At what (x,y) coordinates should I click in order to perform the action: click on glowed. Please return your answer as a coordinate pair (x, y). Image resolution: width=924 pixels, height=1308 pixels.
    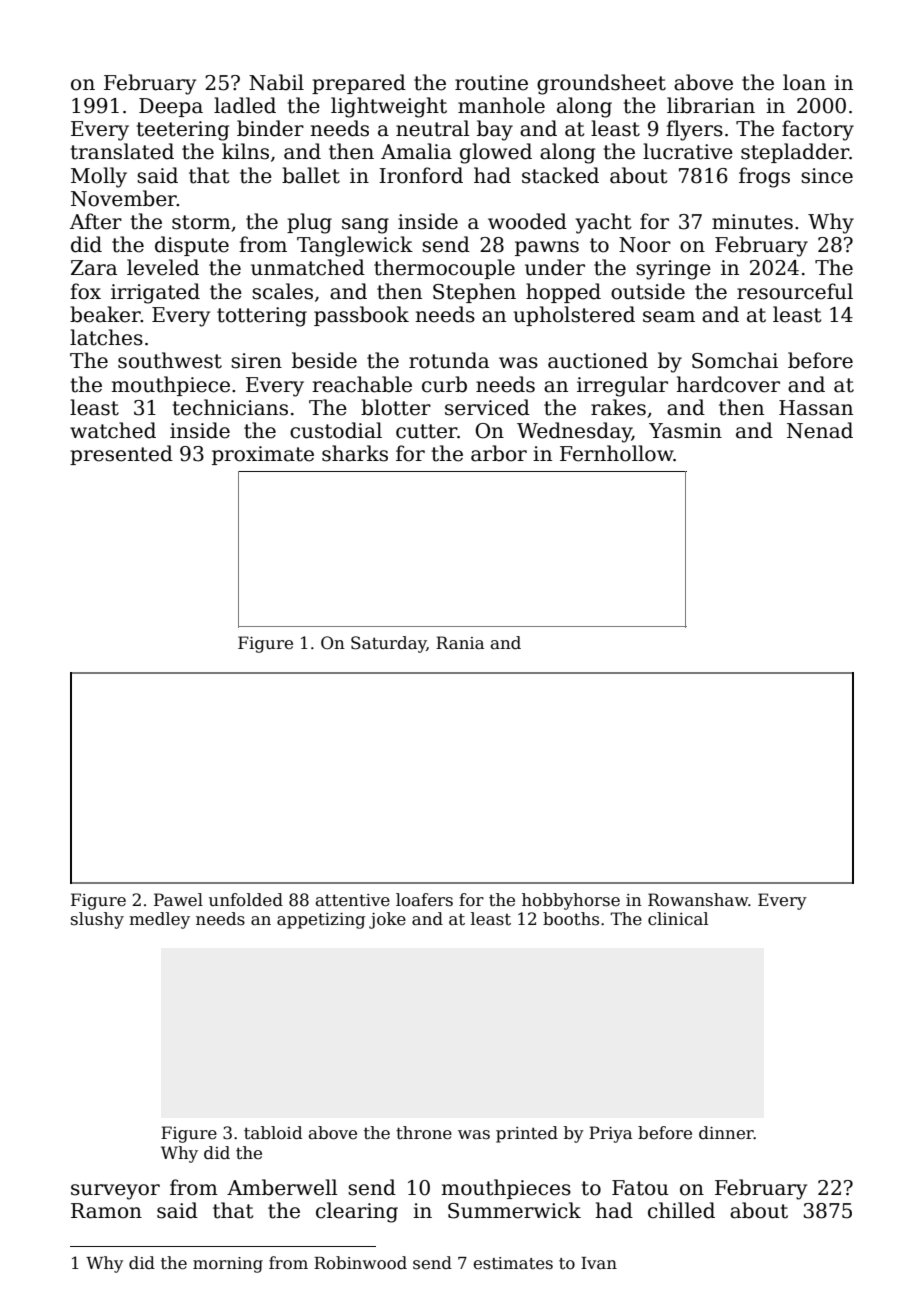
    Looking at the image, I should click on (496, 153).
